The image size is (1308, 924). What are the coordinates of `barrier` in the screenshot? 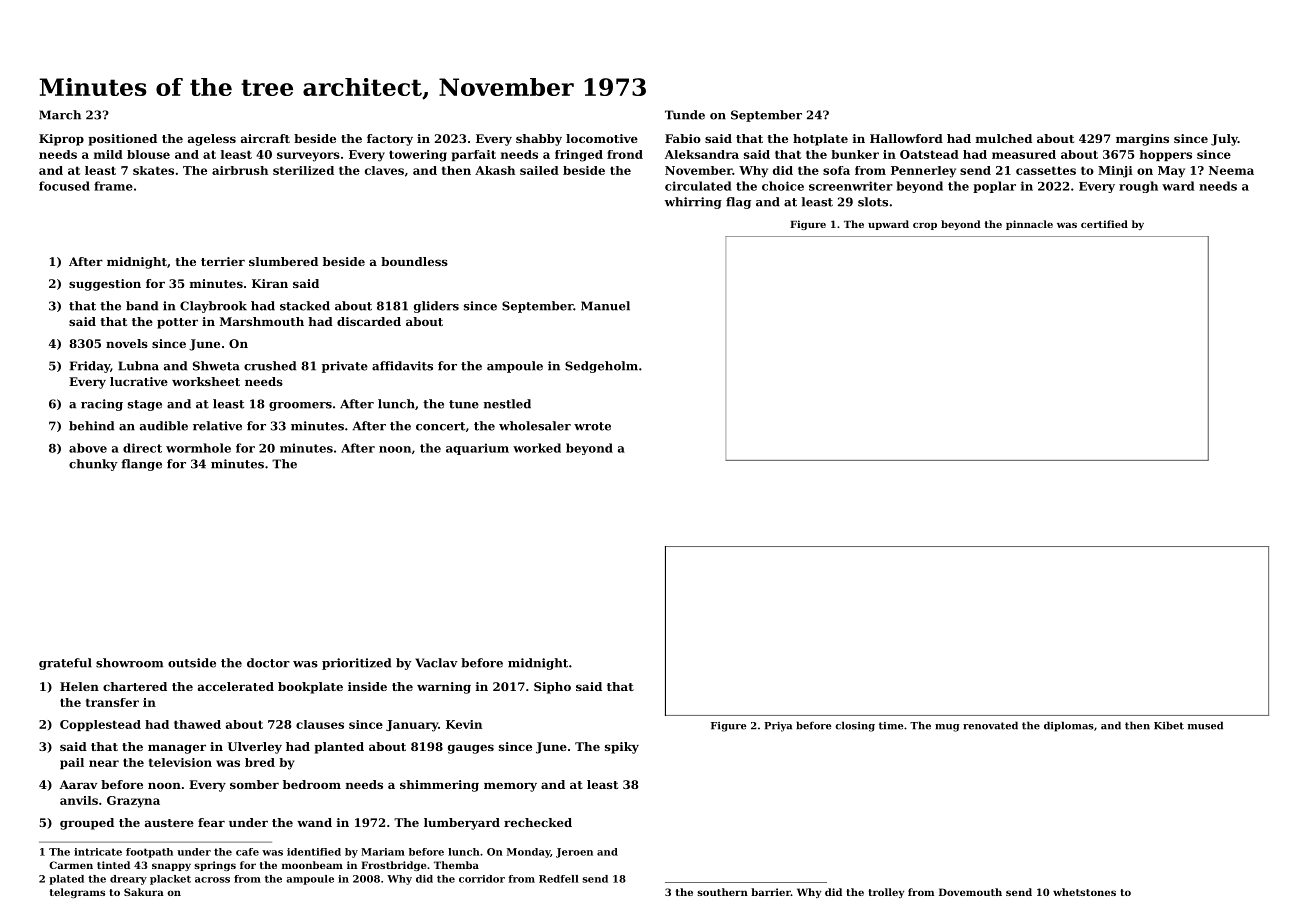 It's located at (771, 892).
